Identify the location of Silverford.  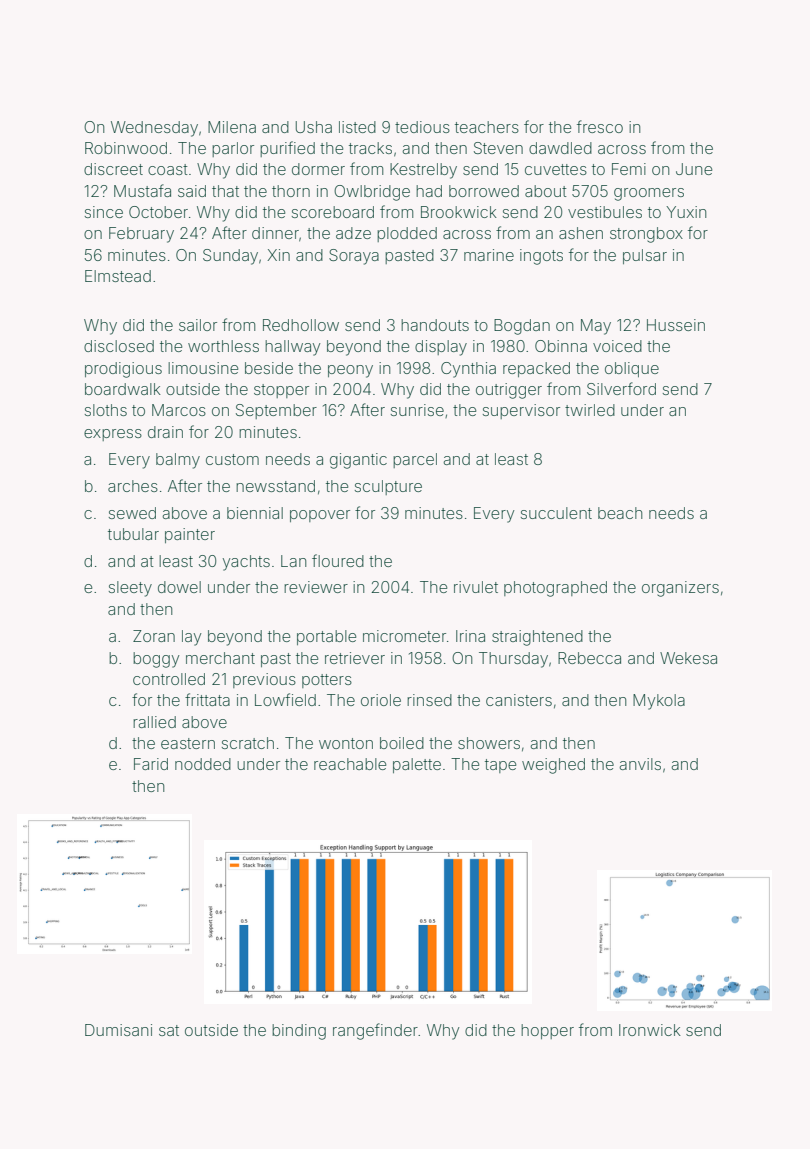
(621, 388).
